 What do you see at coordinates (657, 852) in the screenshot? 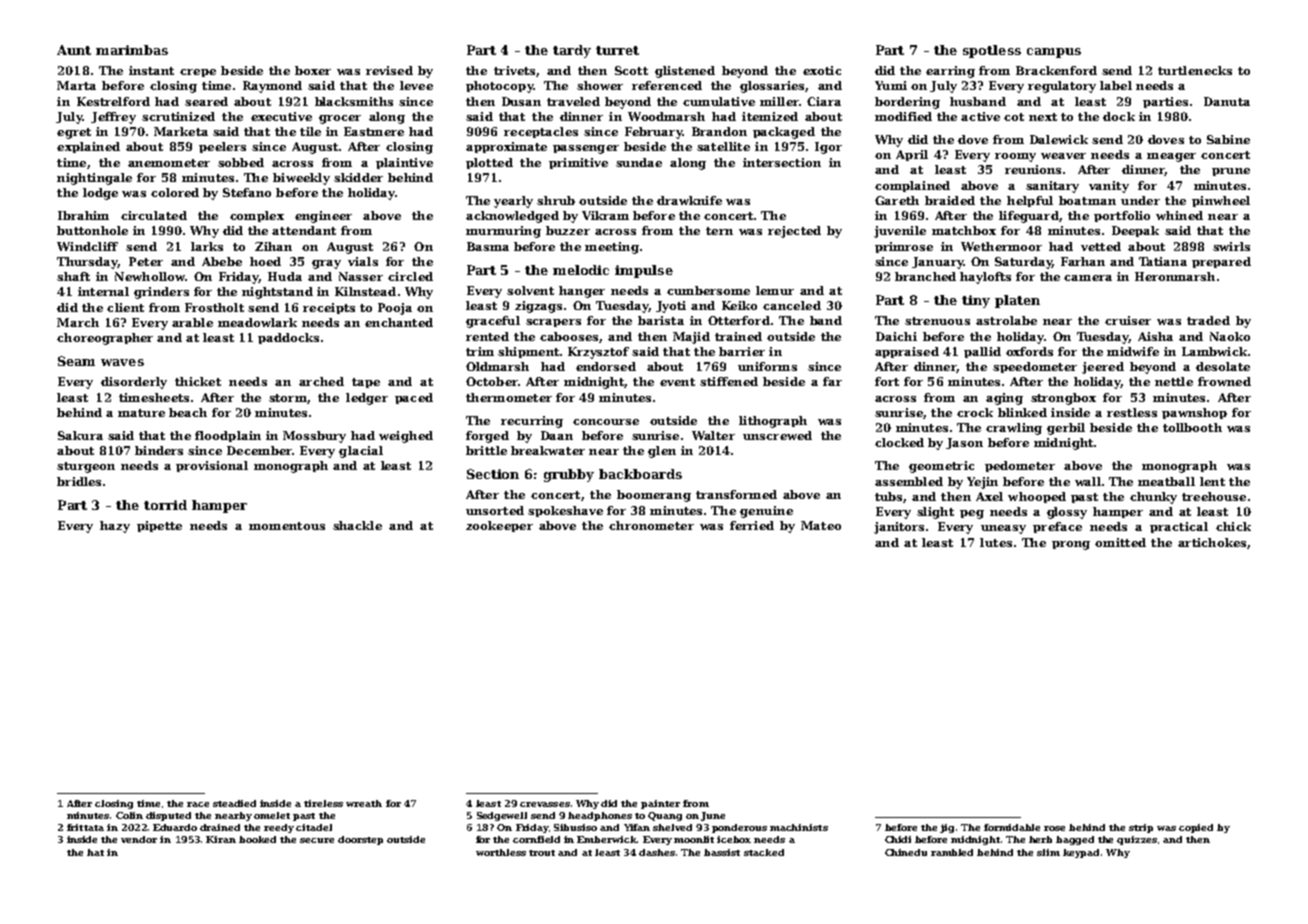
I see `dashes` at bounding box center [657, 852].
